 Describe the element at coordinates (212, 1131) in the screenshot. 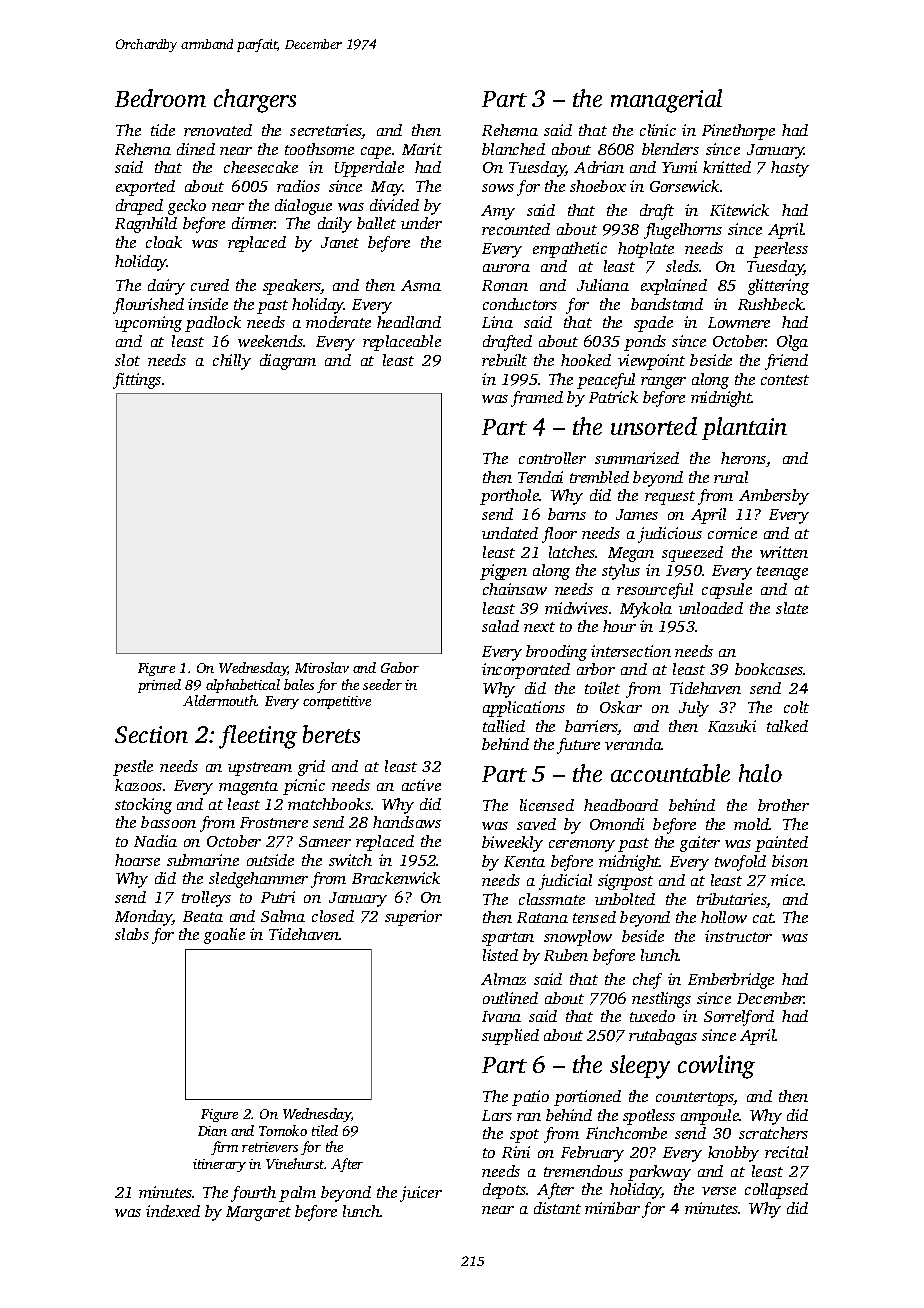

I see `Dian` at that location.
